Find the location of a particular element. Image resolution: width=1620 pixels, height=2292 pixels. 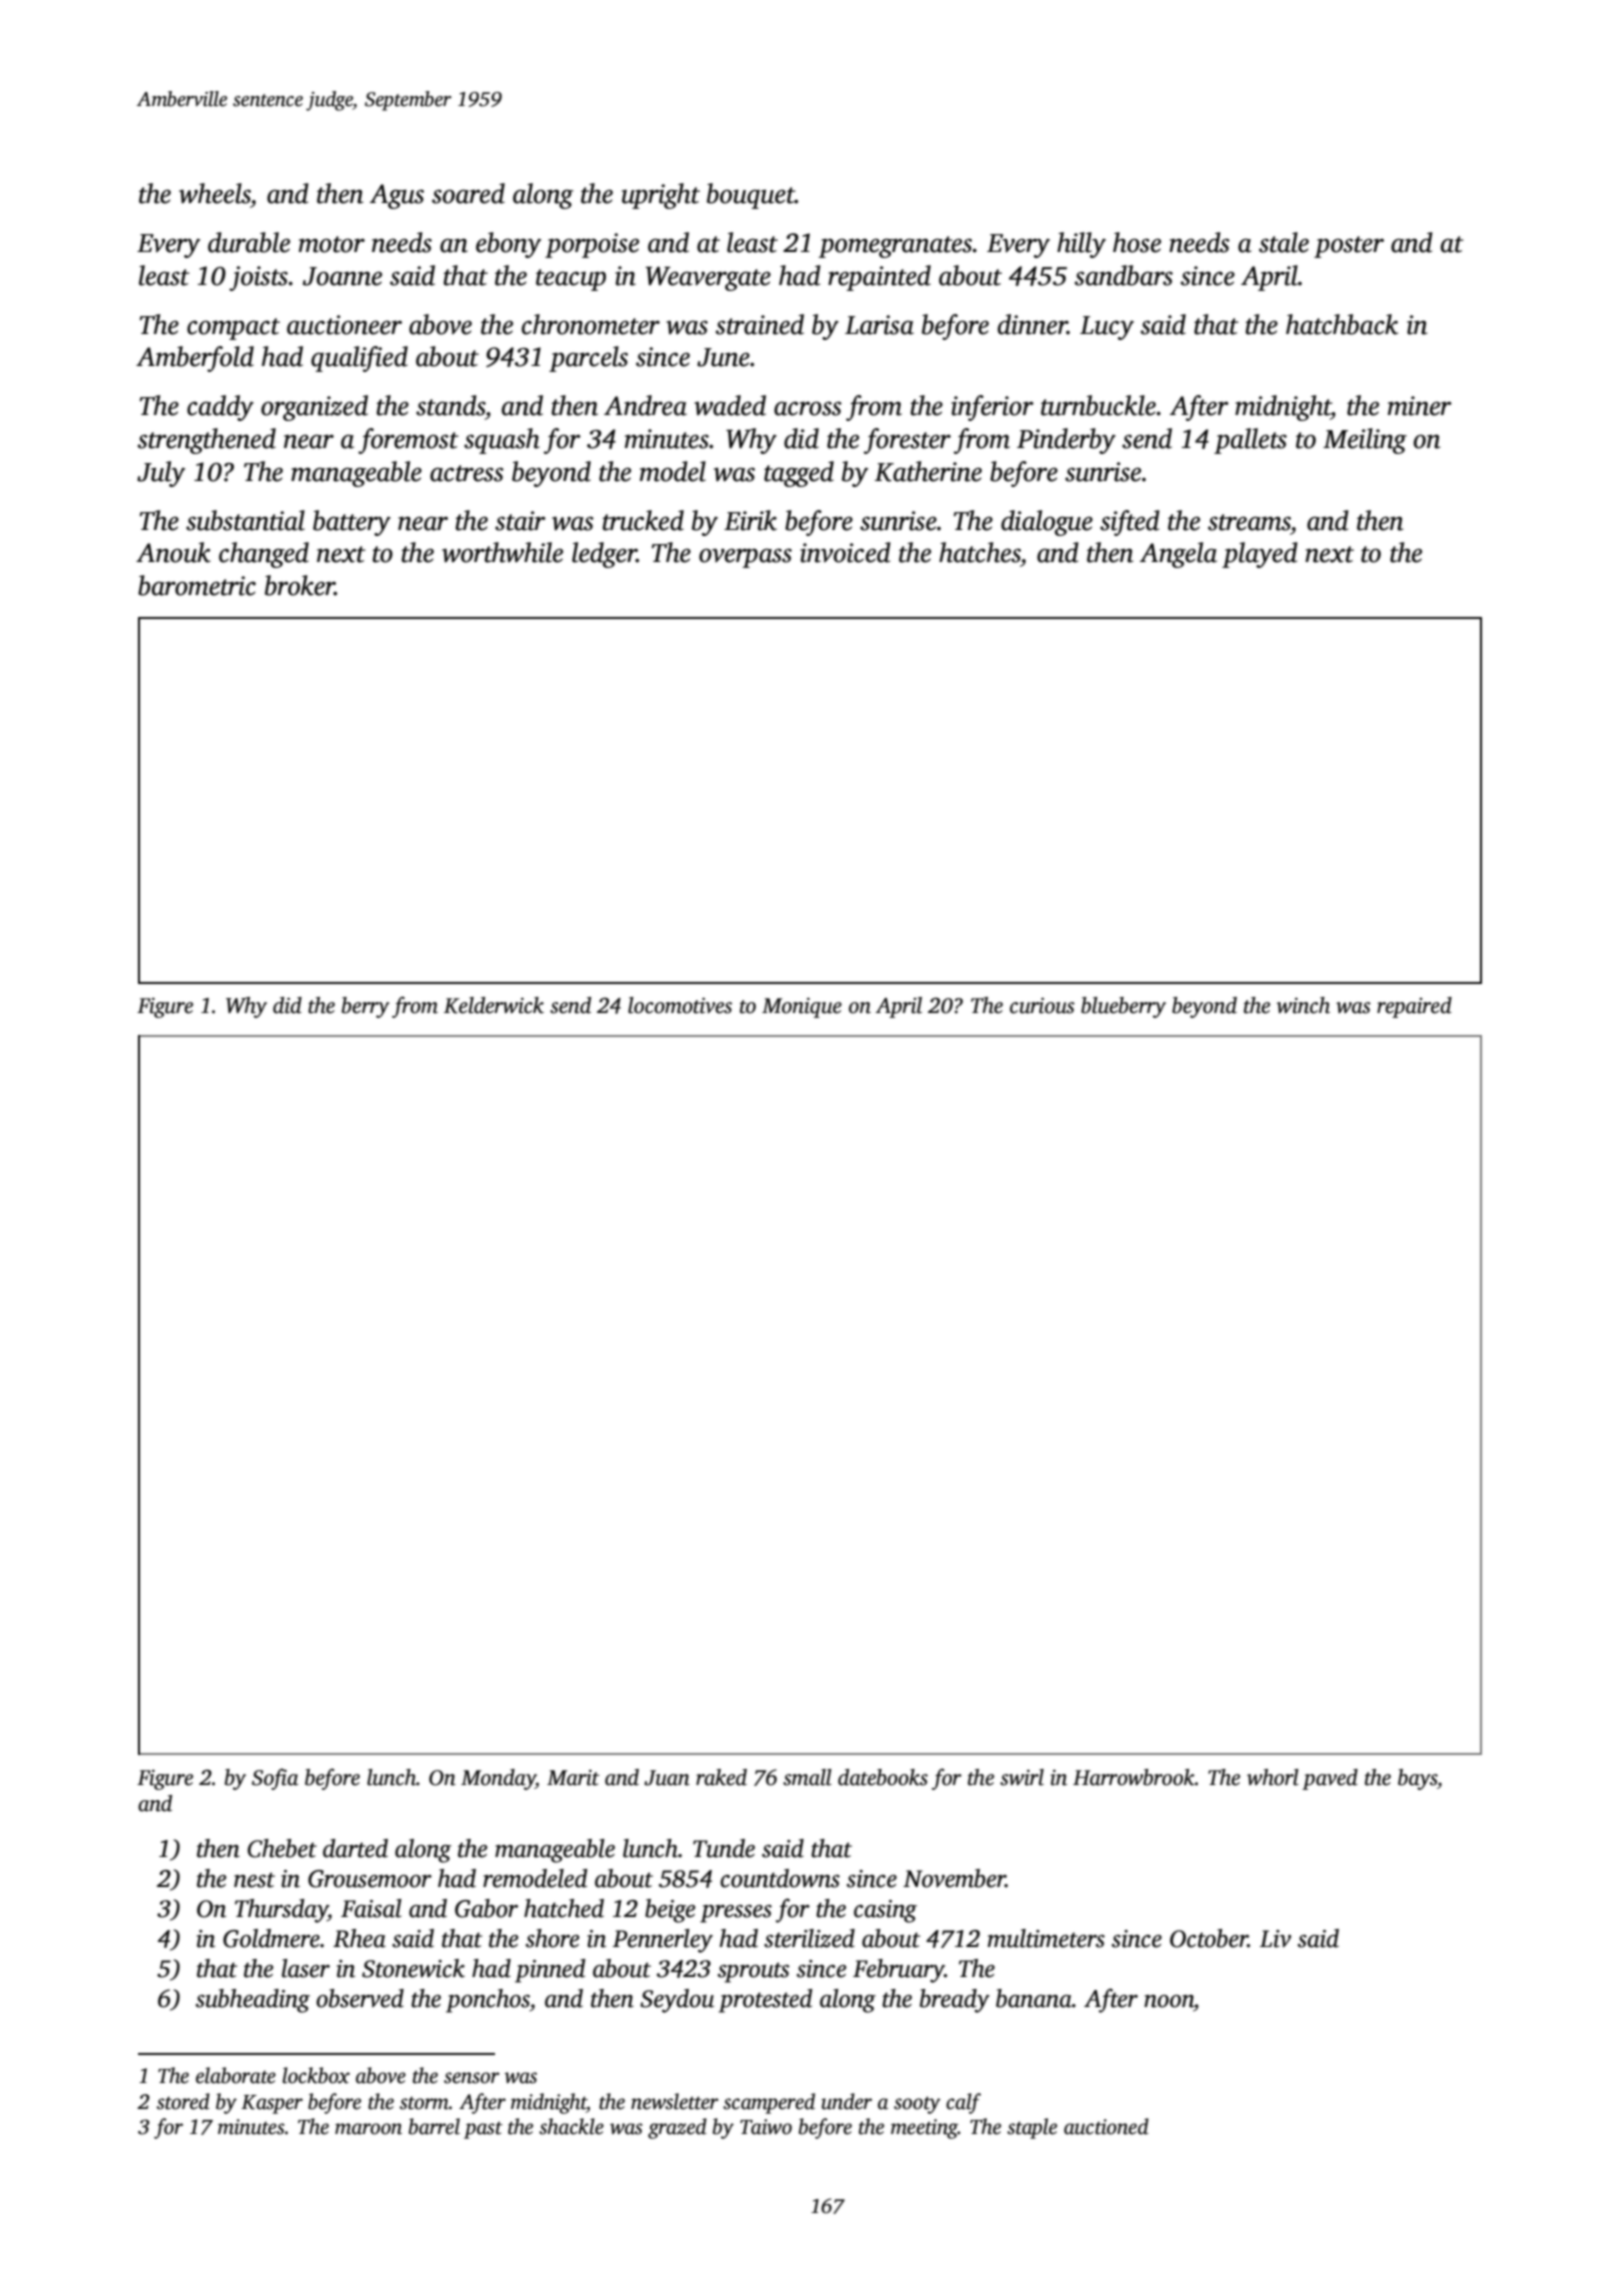

stored is located at coordinates (183, 2101).
